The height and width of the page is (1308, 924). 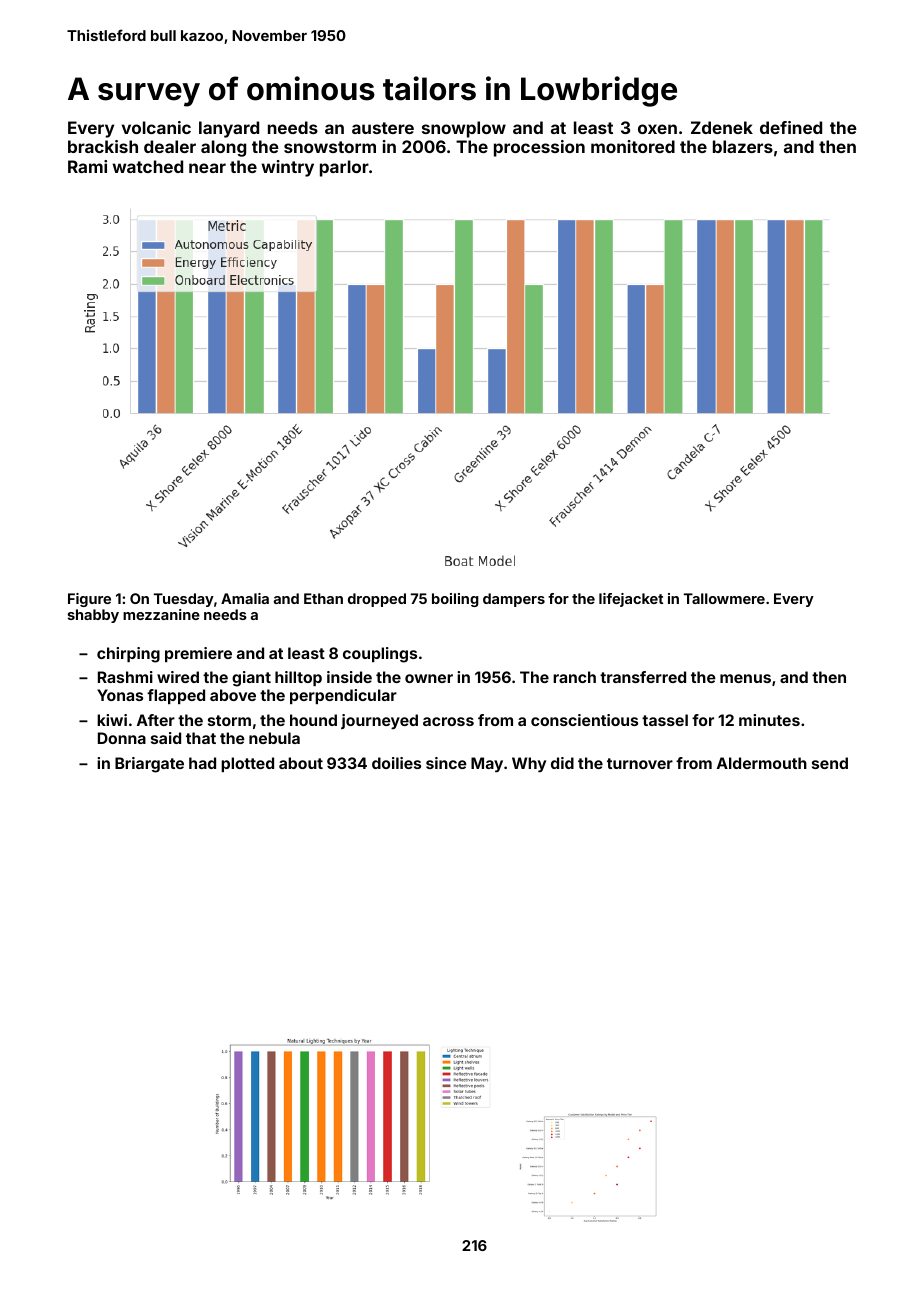 What do you see at coordinates (229, 129) in the page?
I see `lanyard` at bounding box center [229, 129].
